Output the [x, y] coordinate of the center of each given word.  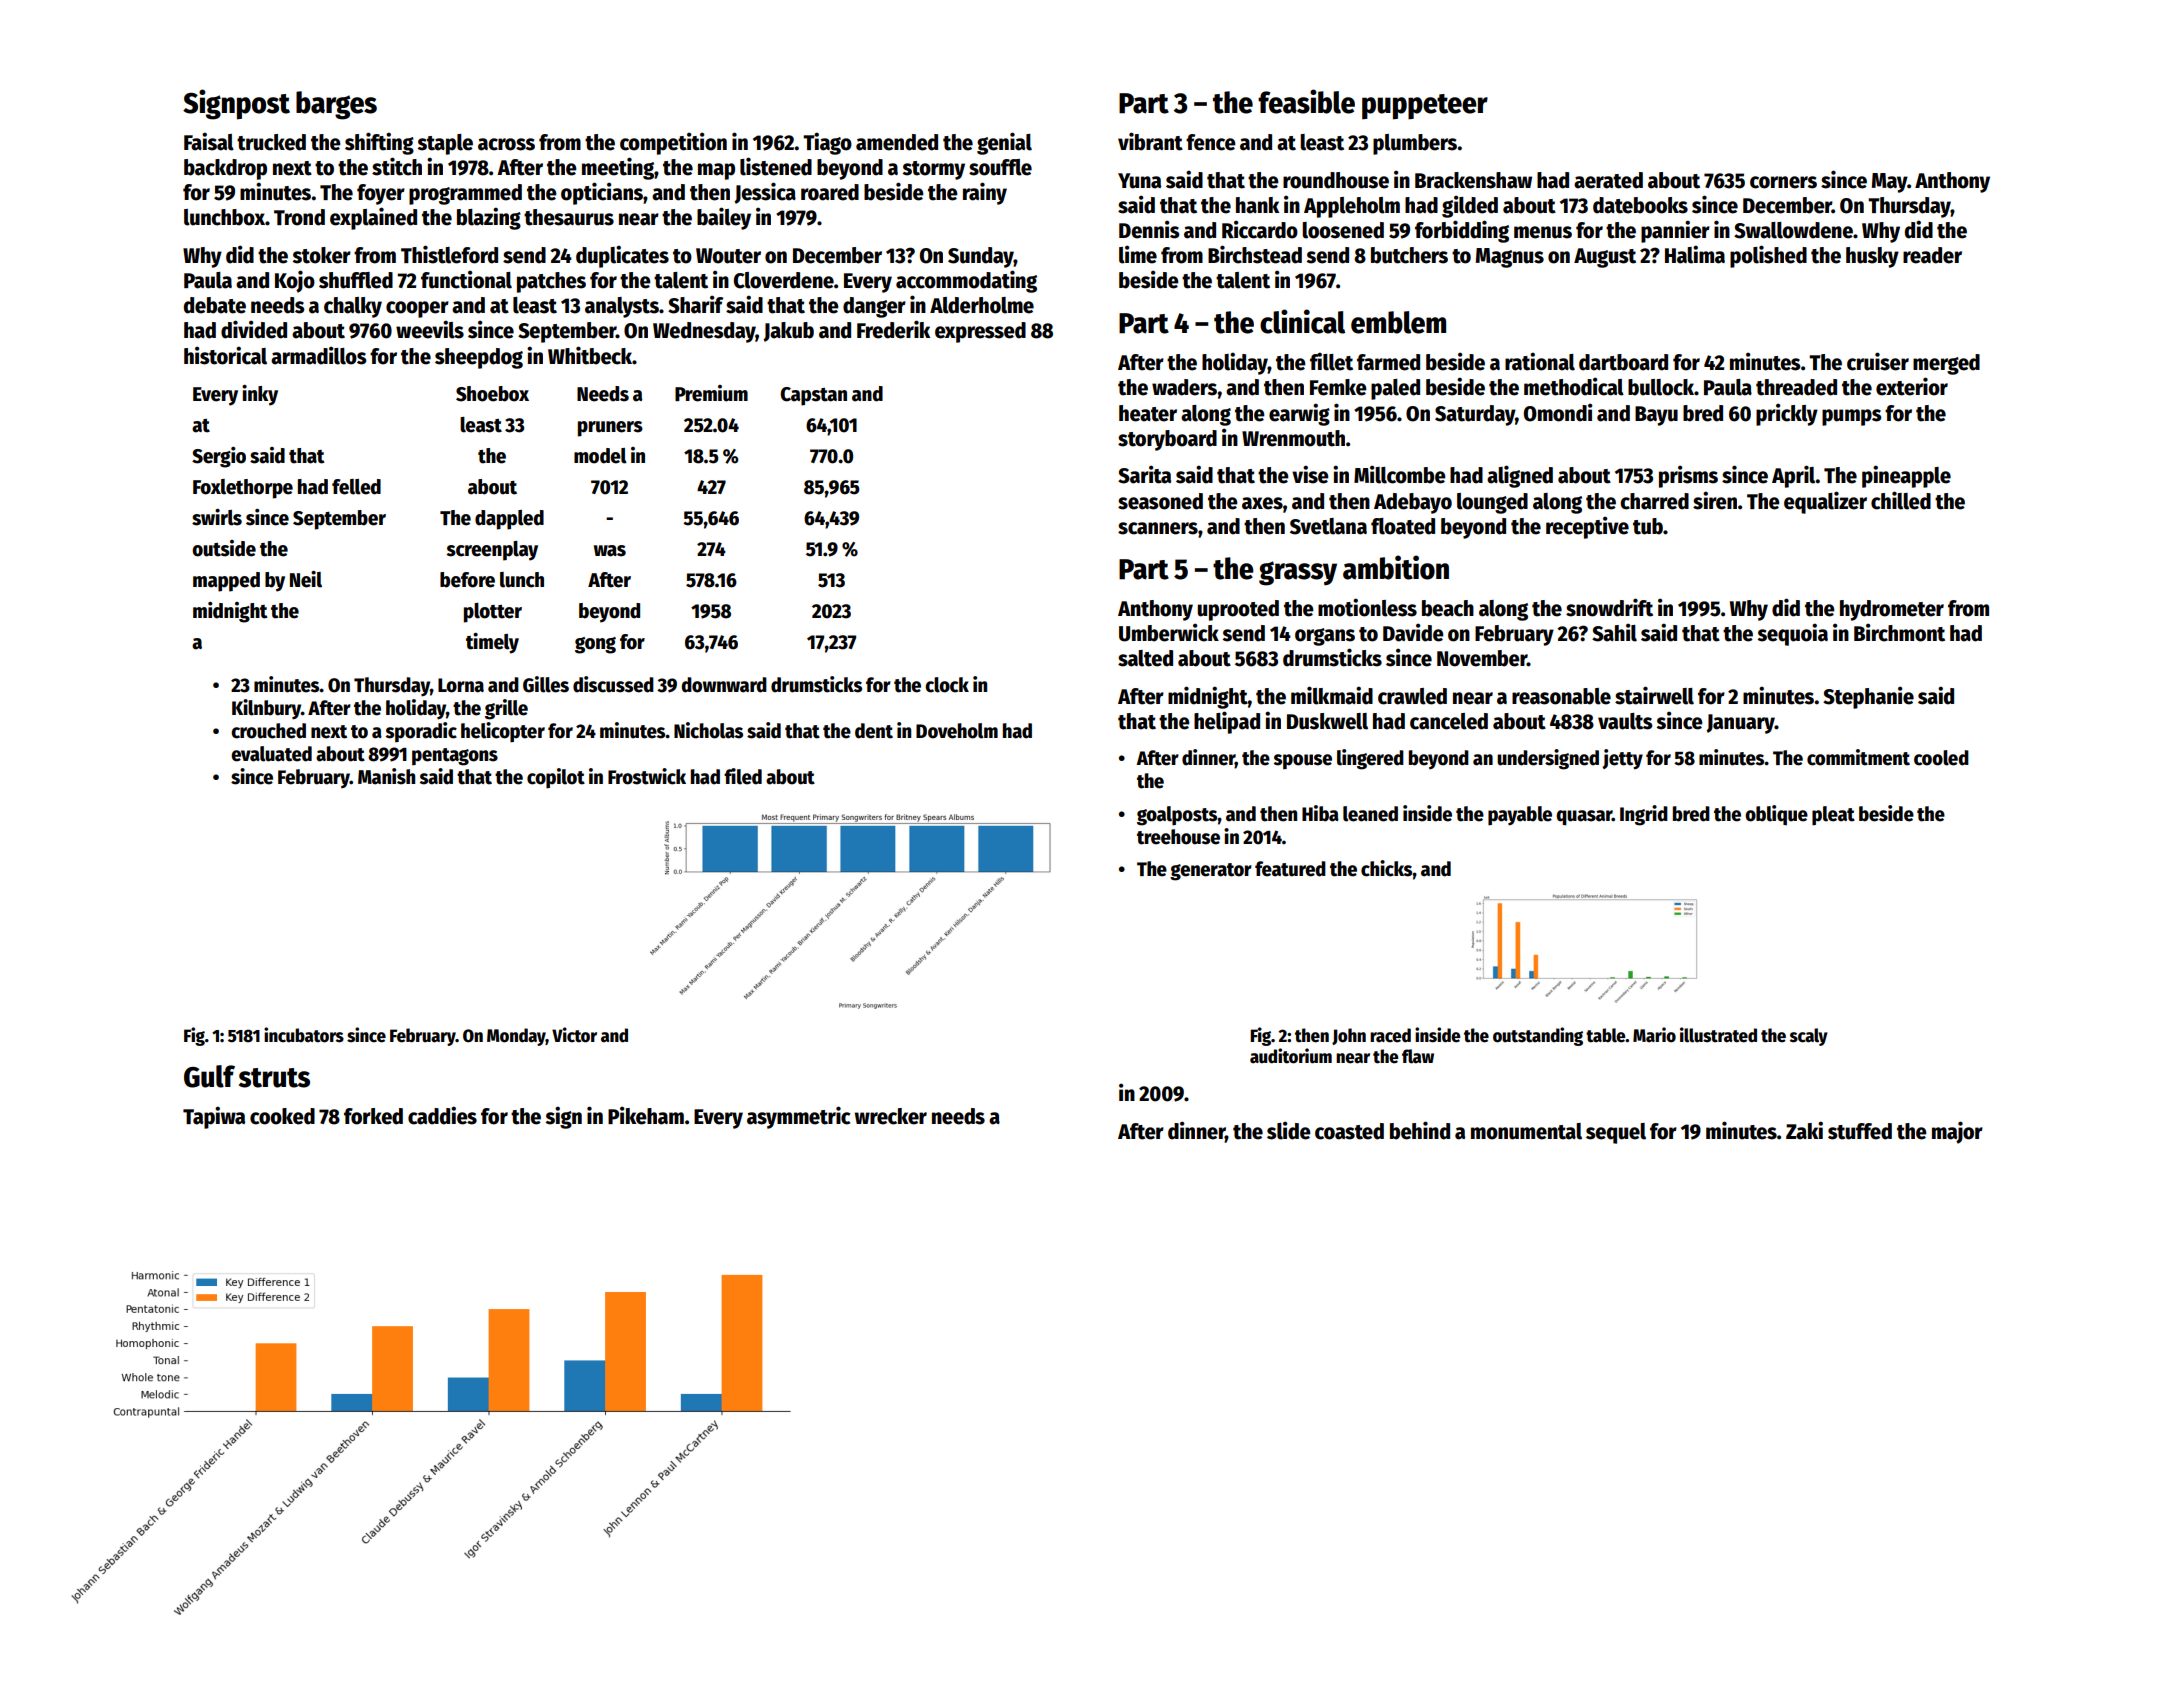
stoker [321, 255]
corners [1783, 182]
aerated [1608, 180]
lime [1138, 254]
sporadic [421, 732]
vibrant [1150, 141]
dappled [509, 520]
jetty [1622, 759]
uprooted [1238, 610]
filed [743, 776]
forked [373, 1116]
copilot [556, 778]
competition [673, 143]
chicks [1387, 868]
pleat [1833, 816]
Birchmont [1899, 632]
